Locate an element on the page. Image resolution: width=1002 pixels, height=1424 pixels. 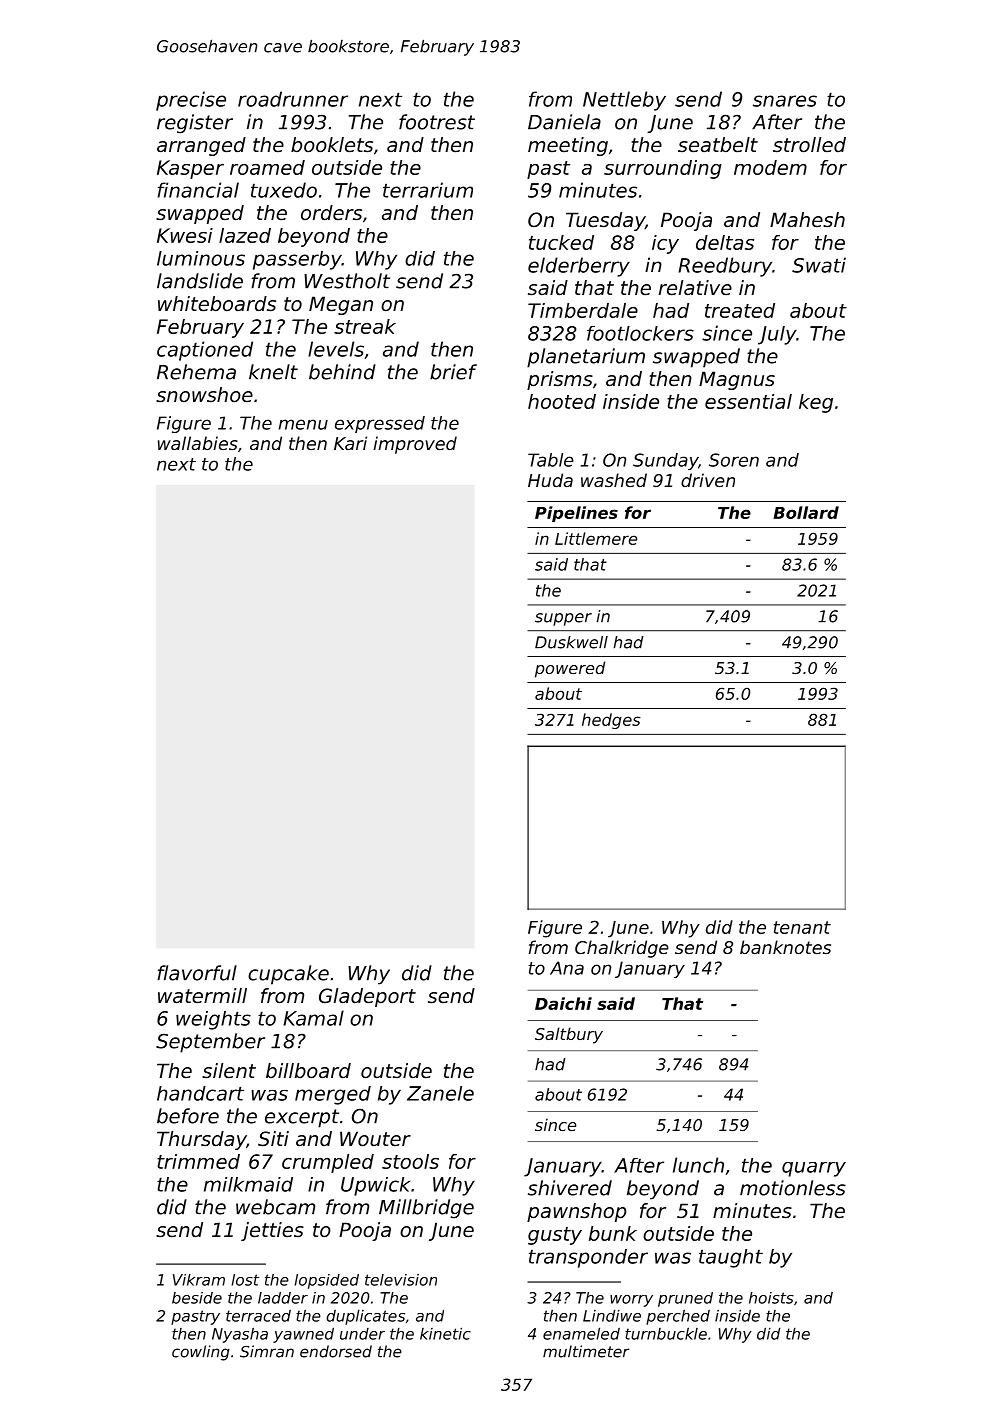
Millbridge is located at coordinates (426, 1209).
